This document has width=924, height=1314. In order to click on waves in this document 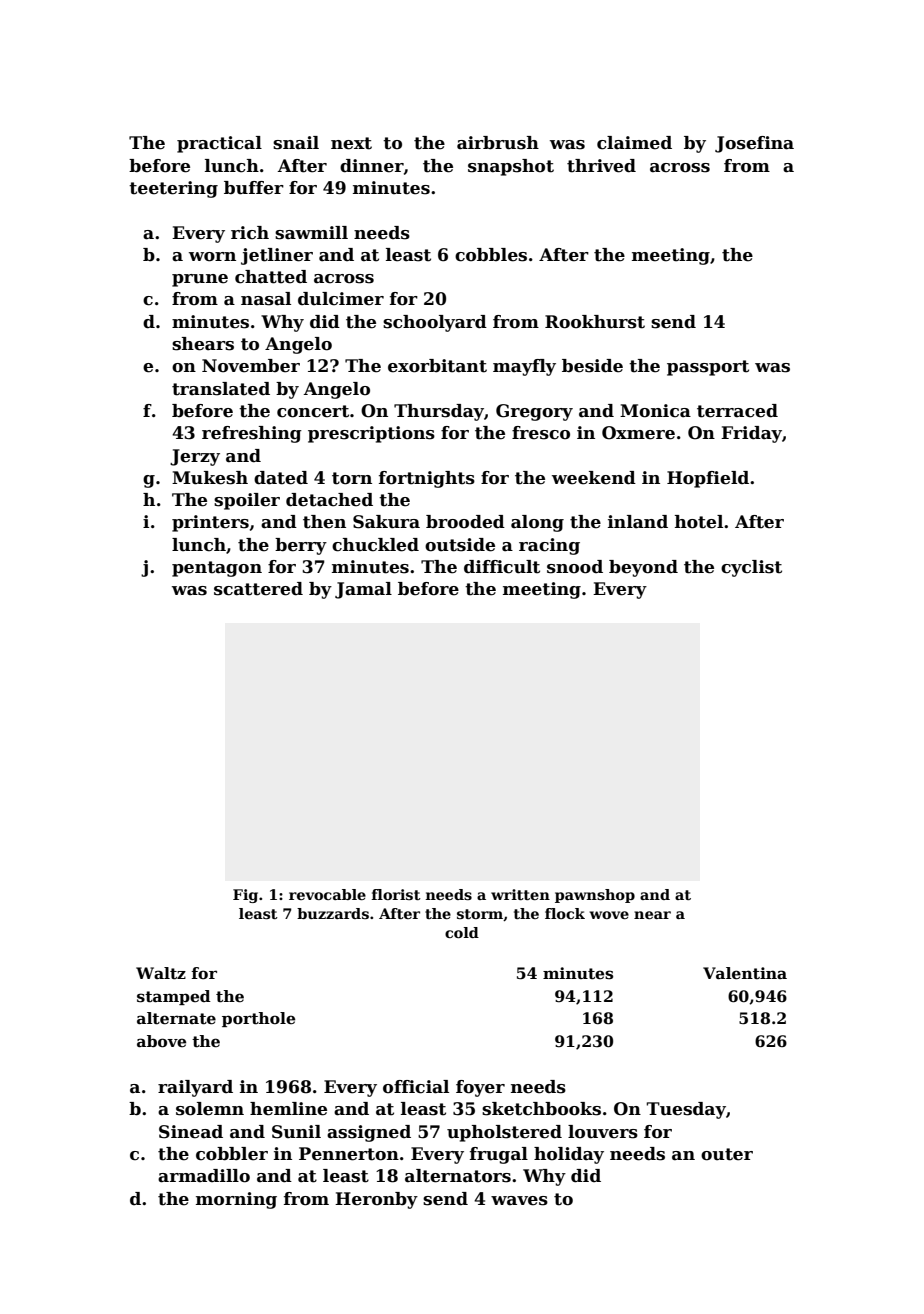, I will do `click(519, 1201)`.
